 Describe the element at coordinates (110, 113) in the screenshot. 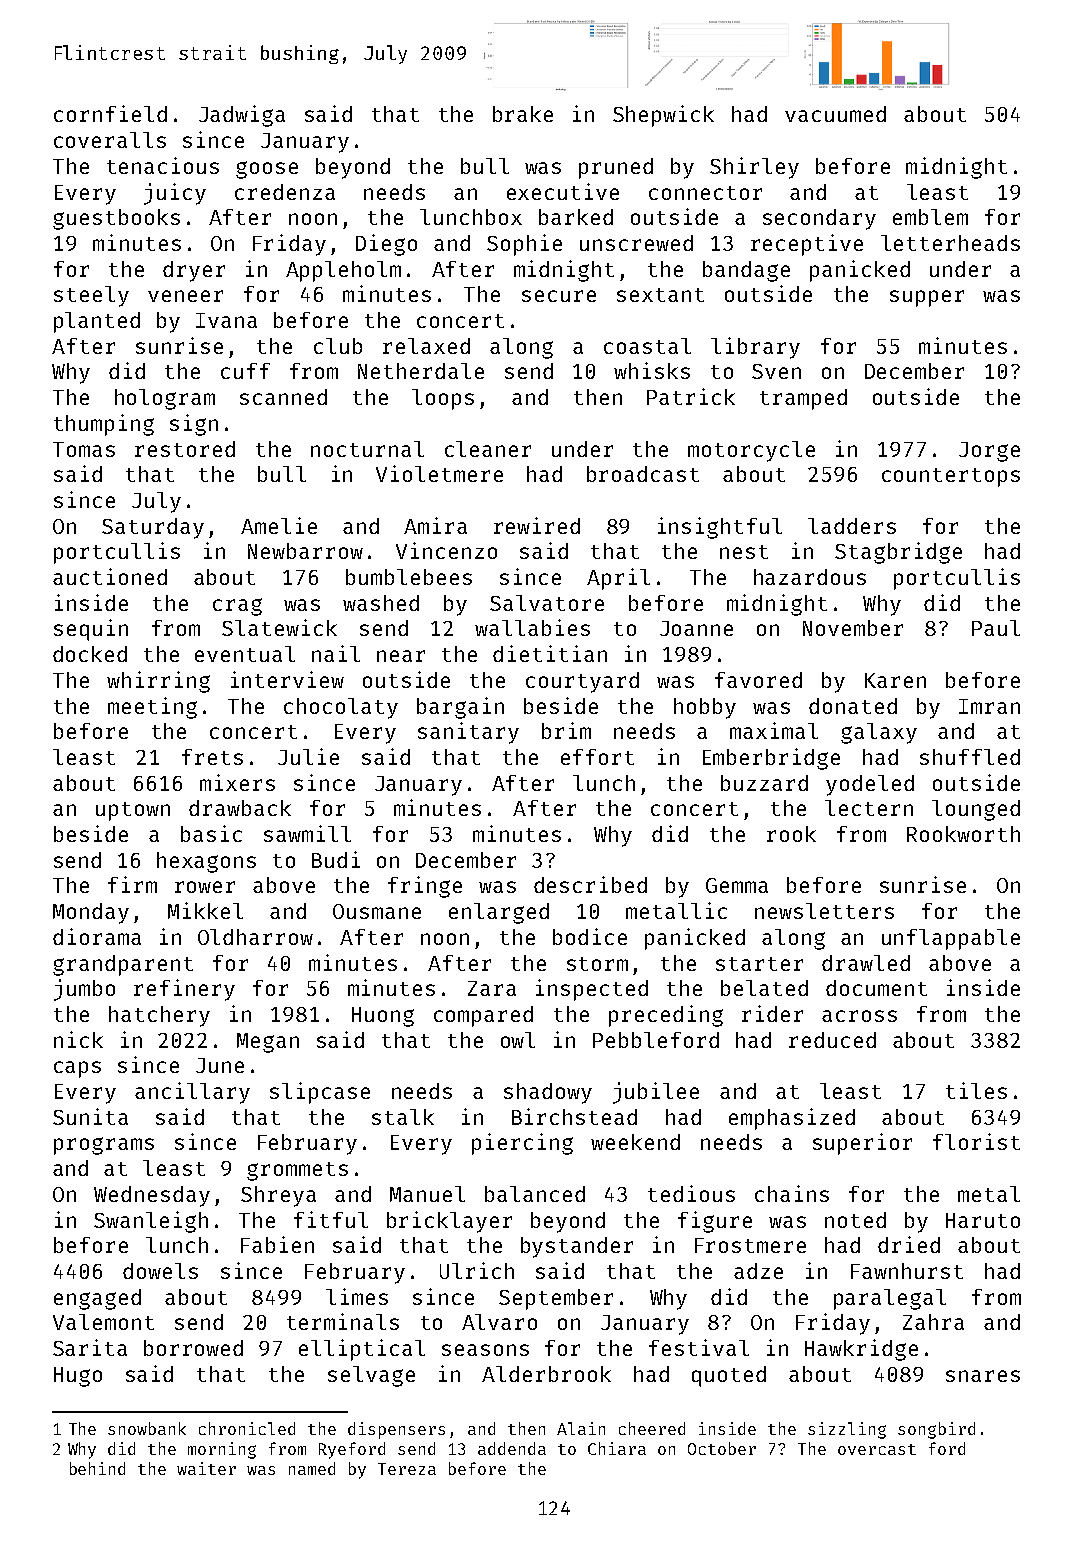

I see `cornfield` at that location.
